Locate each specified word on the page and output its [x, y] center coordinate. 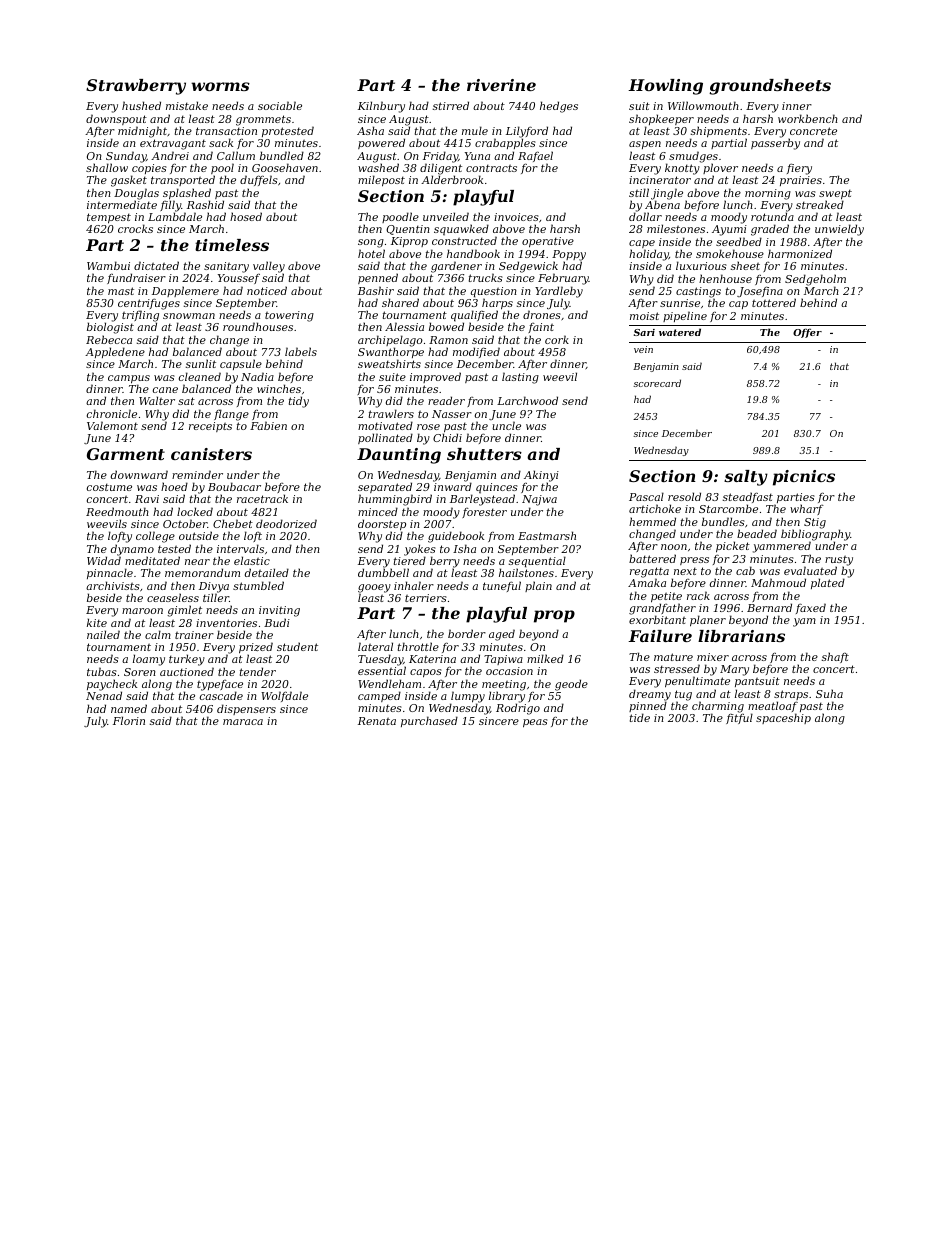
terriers [426, 598]
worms [220, 86]
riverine [501, 85]
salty [746, 478]
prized [256, 648]
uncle [506, 425]
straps [791, 695]
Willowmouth [703, 105]
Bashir [376, 290]
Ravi [147, 499]
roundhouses [258, 326]
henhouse [725, 278]
